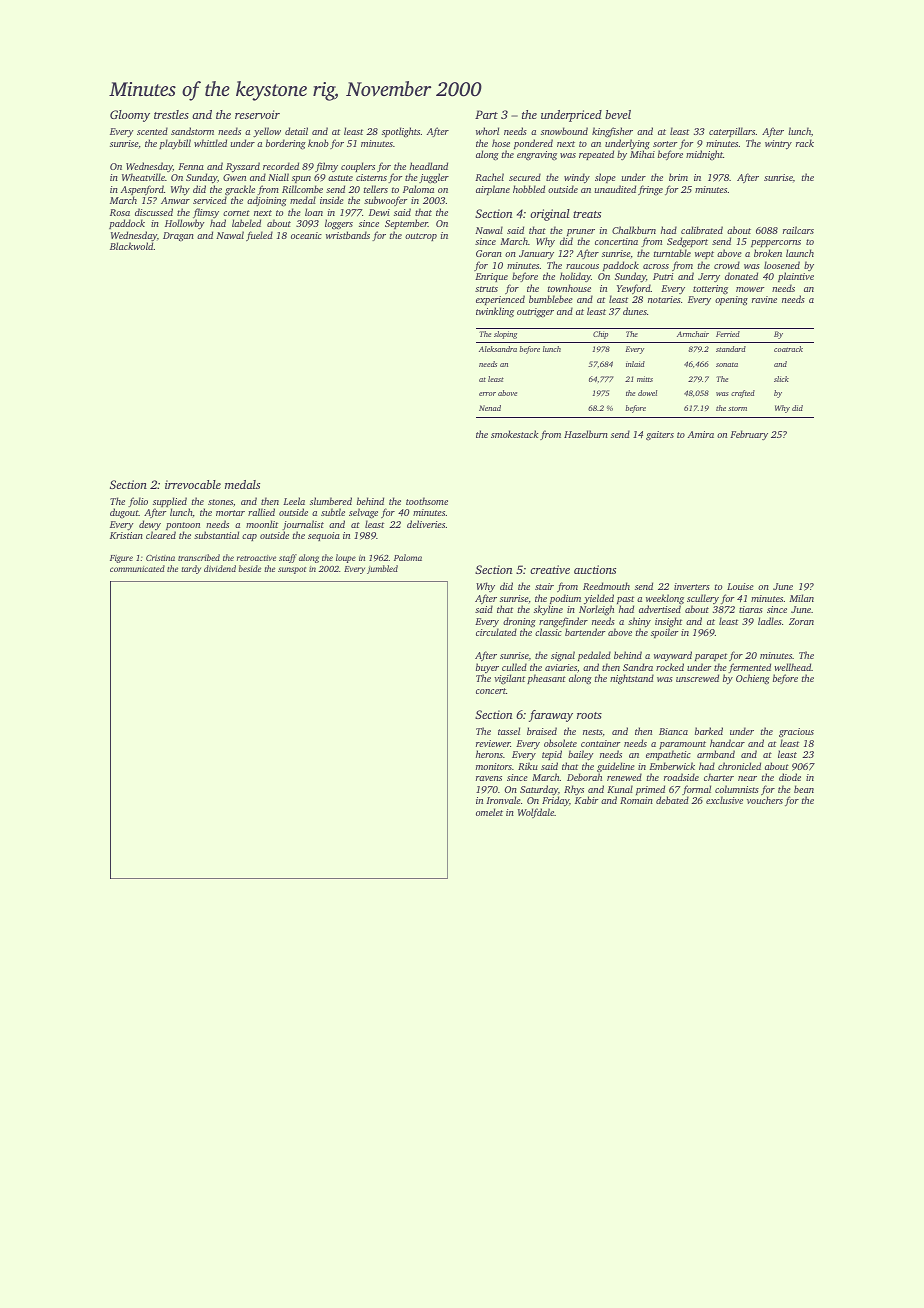 This screenshot has width=924, height=1308. Describe the element at coordinates (743, 394) in the screenshot. I see `crafted` at that location.
